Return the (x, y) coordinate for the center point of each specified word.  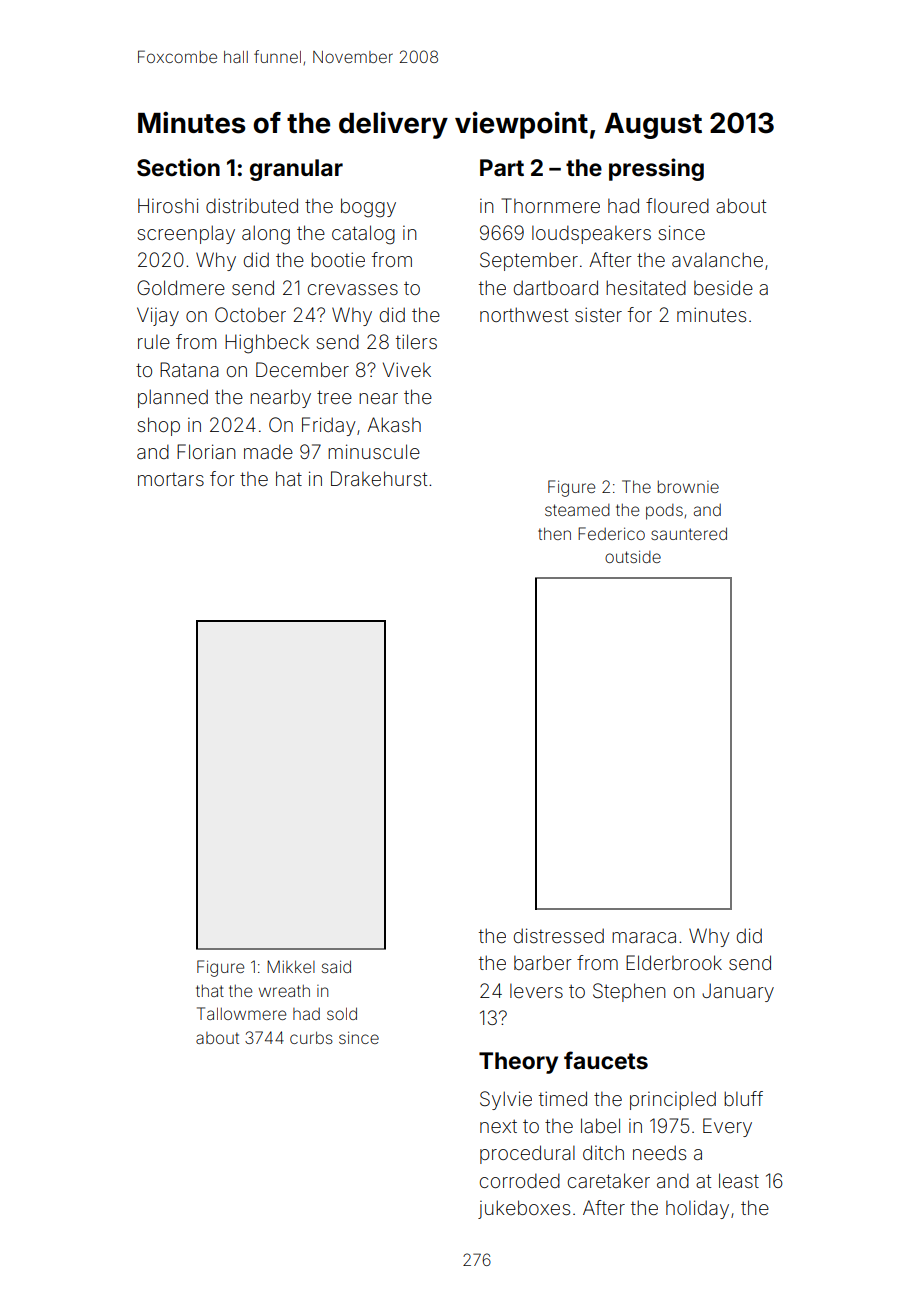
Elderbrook (674, 962)
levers (536, 991)
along (266, 235)
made (268, 451)
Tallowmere (241, 1013)
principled (673, 1100)
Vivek (407, 369)
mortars (171, 479)
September (529, 261)
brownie (688, 487)
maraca (644, 937)
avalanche (717, 259)
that (210, 991)
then (554, 533)
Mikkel (291, 966)
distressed (559, 935)
